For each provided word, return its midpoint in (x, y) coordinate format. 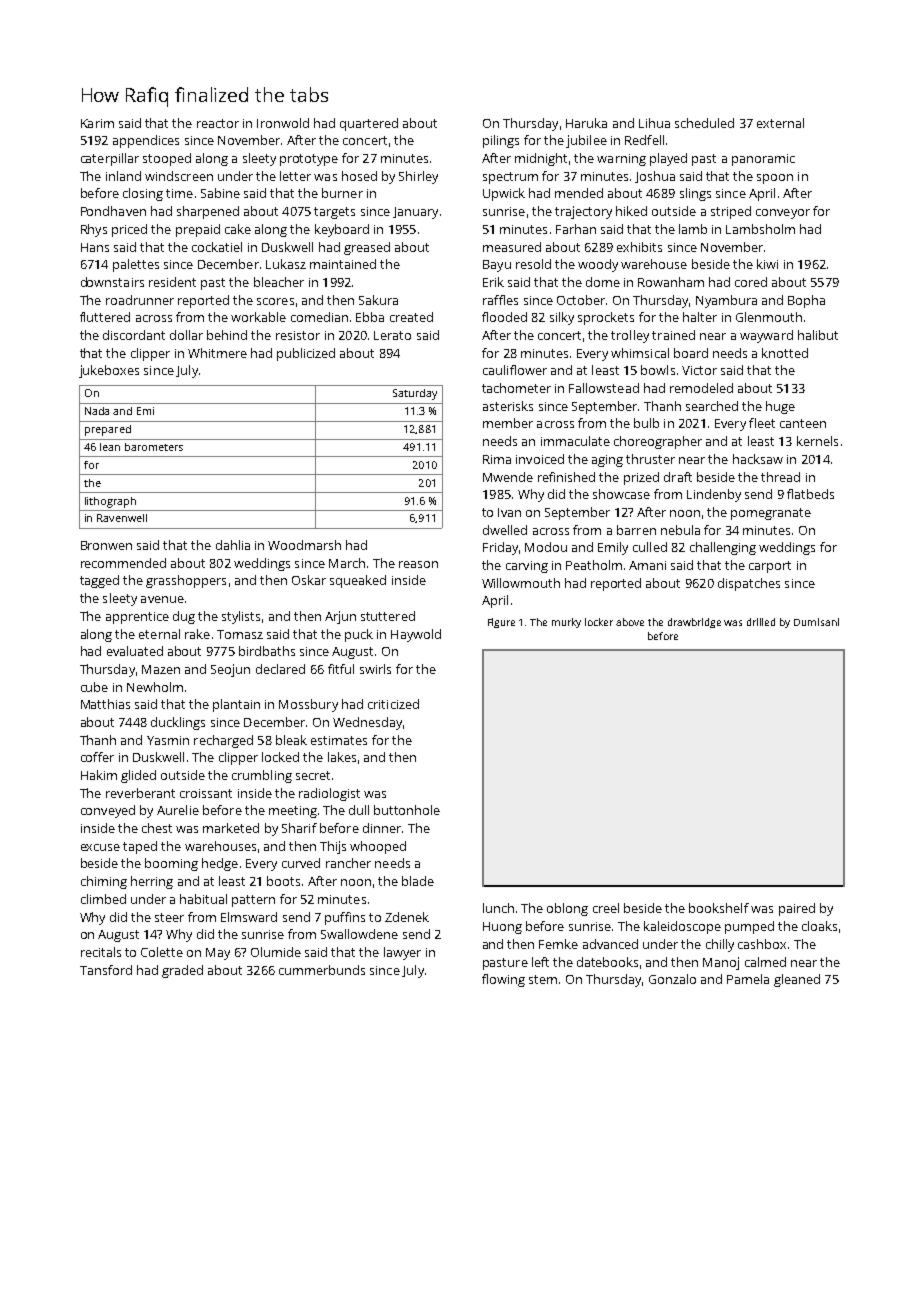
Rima (497, 459)
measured (512, 247)
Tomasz (240, 634)
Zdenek (407, 917)
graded (182, 971)
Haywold (416, 635)
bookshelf (719, 908)
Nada (97, 411)
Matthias (105, 704)
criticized (393, 704)
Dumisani (816, 622)
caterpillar (110, 159)
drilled (761, 622)
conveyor (783, 214)
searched (712, 406)
